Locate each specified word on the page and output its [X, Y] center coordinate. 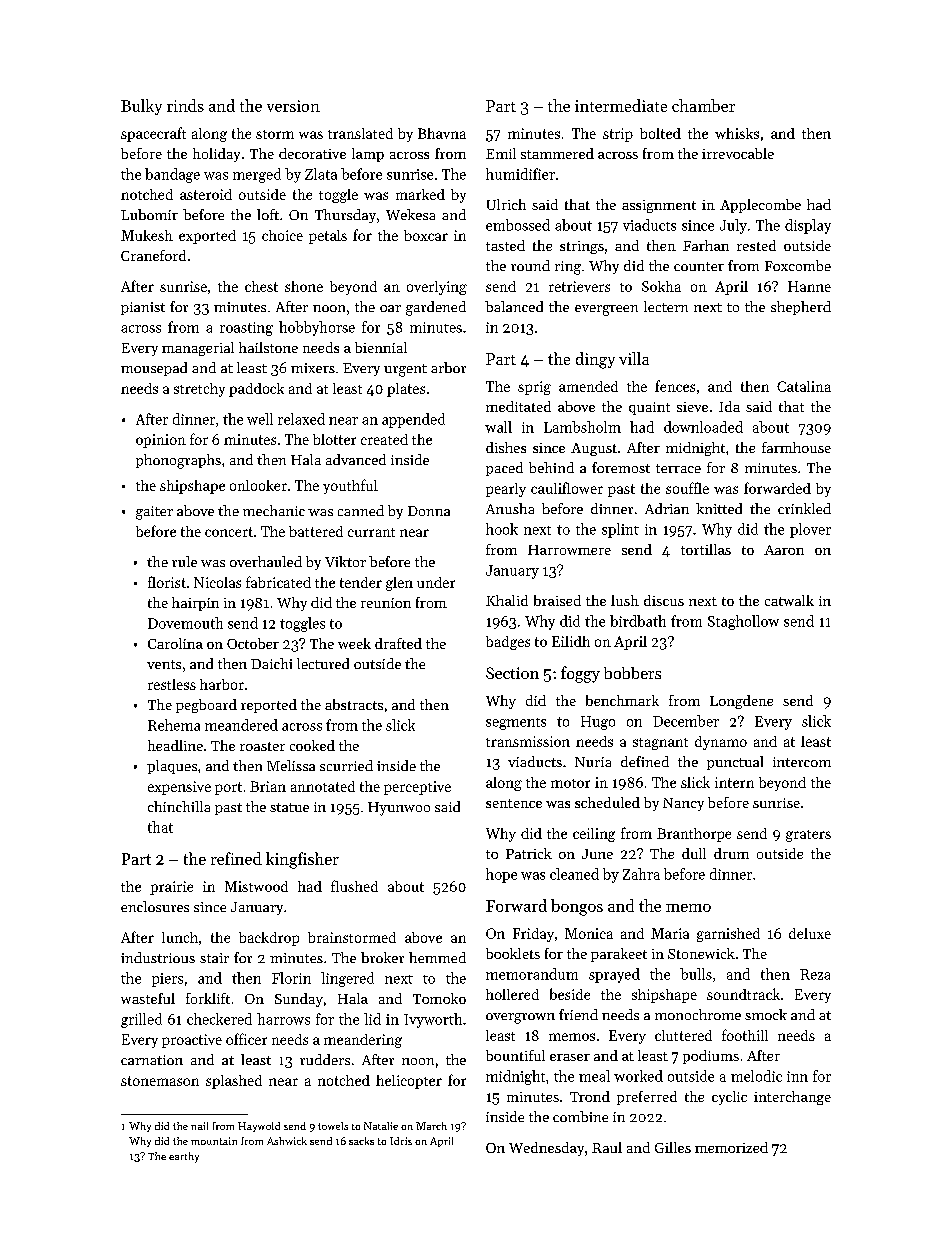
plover [810, 530]
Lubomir [149, 214]
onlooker [258, 485]
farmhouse [796, 447]
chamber [703, 105]
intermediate [621, 105]
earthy [184, 1157]
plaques [172, 767]
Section [512, 673]
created [384, 439]
